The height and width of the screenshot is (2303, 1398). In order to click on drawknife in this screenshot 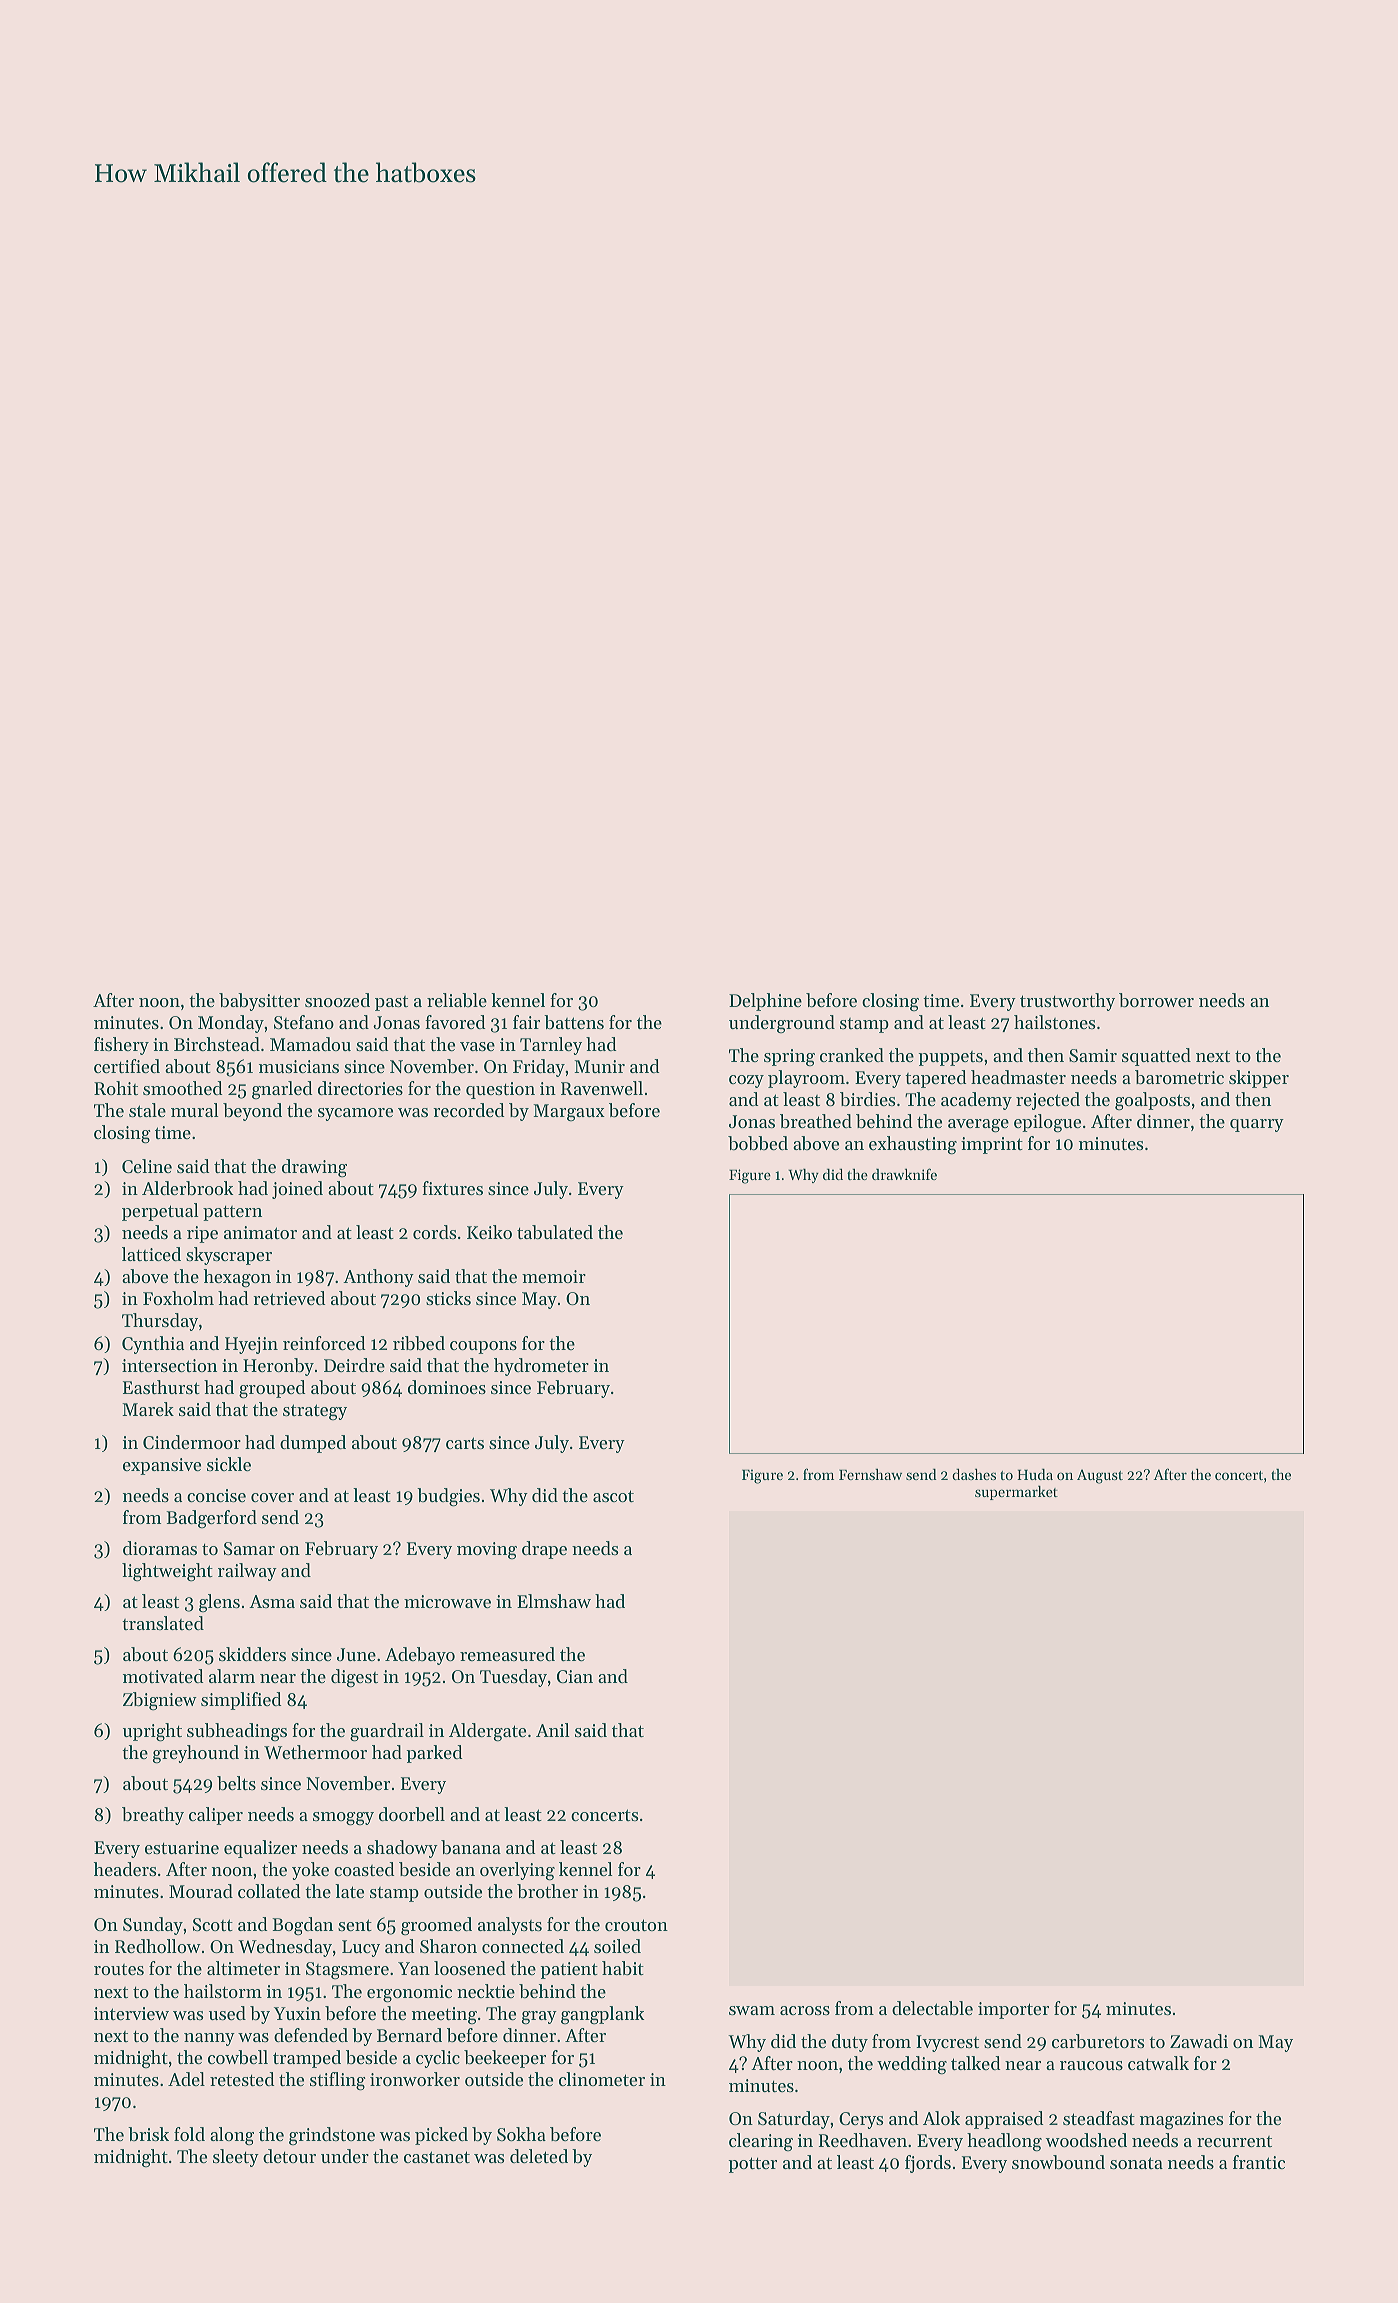, I will do `click(904, 1174)`.
